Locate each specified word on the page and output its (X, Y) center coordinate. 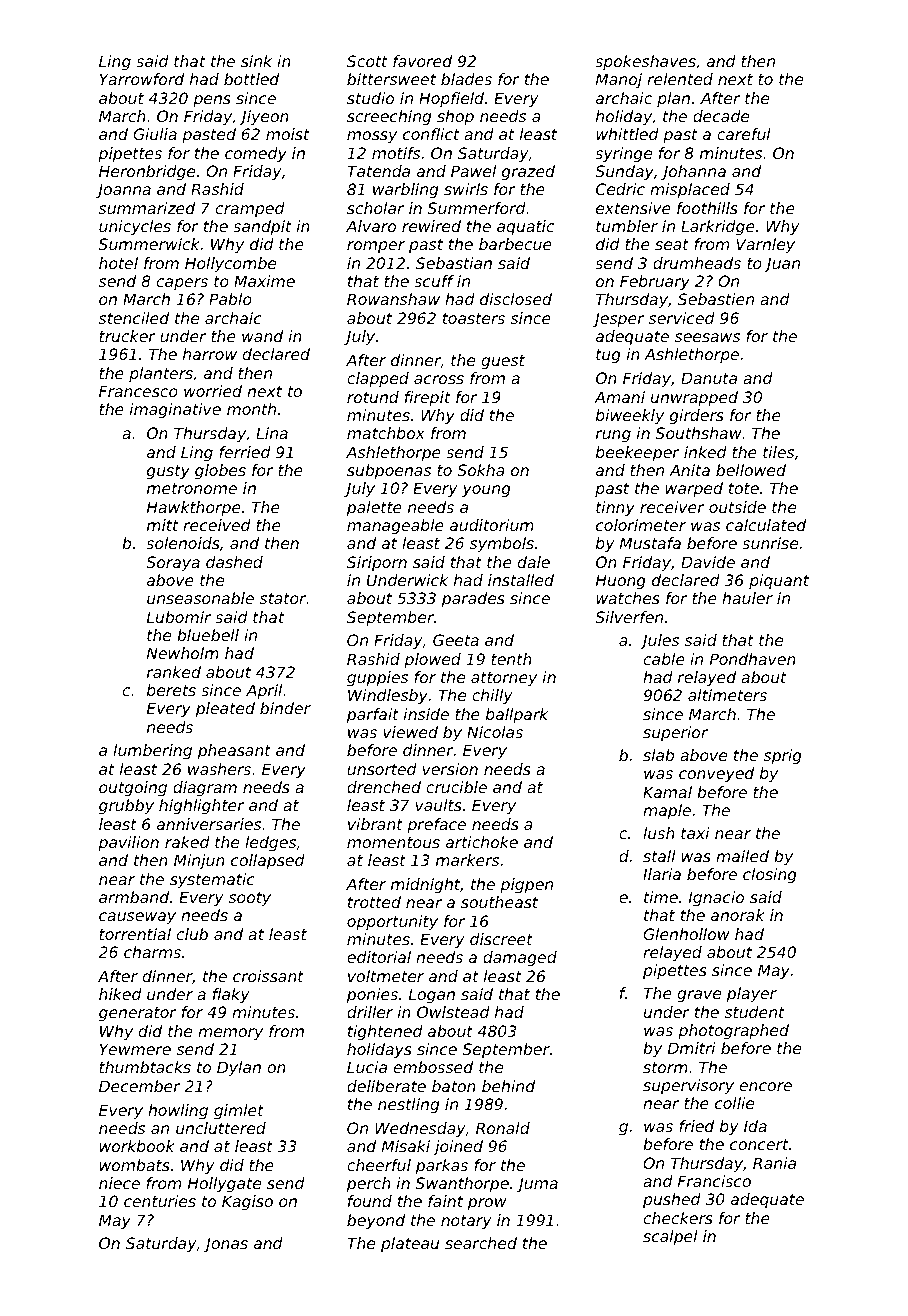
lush (659, 833)
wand (262, 336)
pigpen (526, 886)
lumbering (152, 751)
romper (376, 247)
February (655, 282)
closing (770, 875)
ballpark (517, 715)
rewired (431, 226)
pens (212, 101)
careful (744, 134)
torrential (135, 934)
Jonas (226, 1244)
